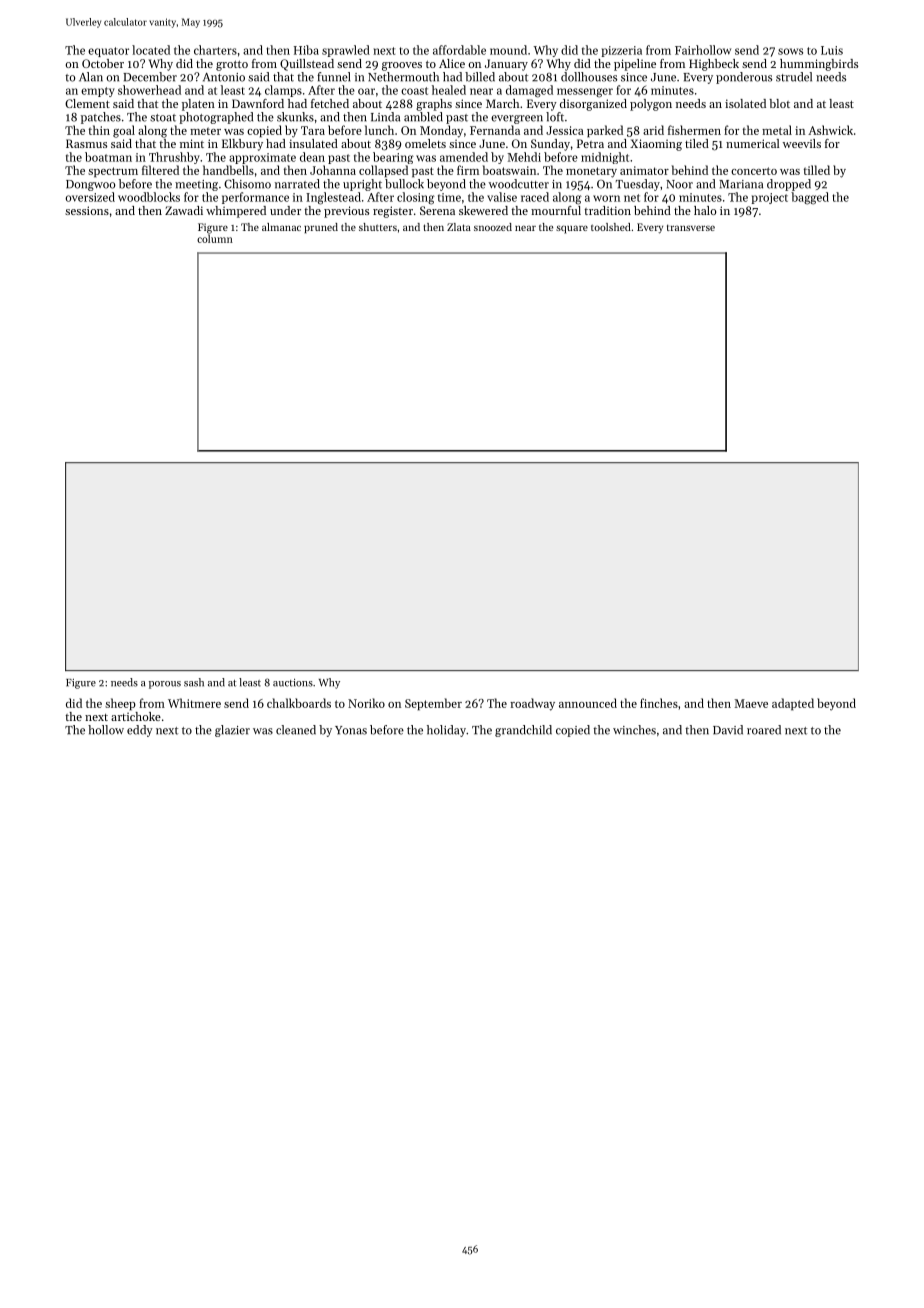 This image has width=924, height=1308. I want to click on Highbeck, so click(714, 65).
